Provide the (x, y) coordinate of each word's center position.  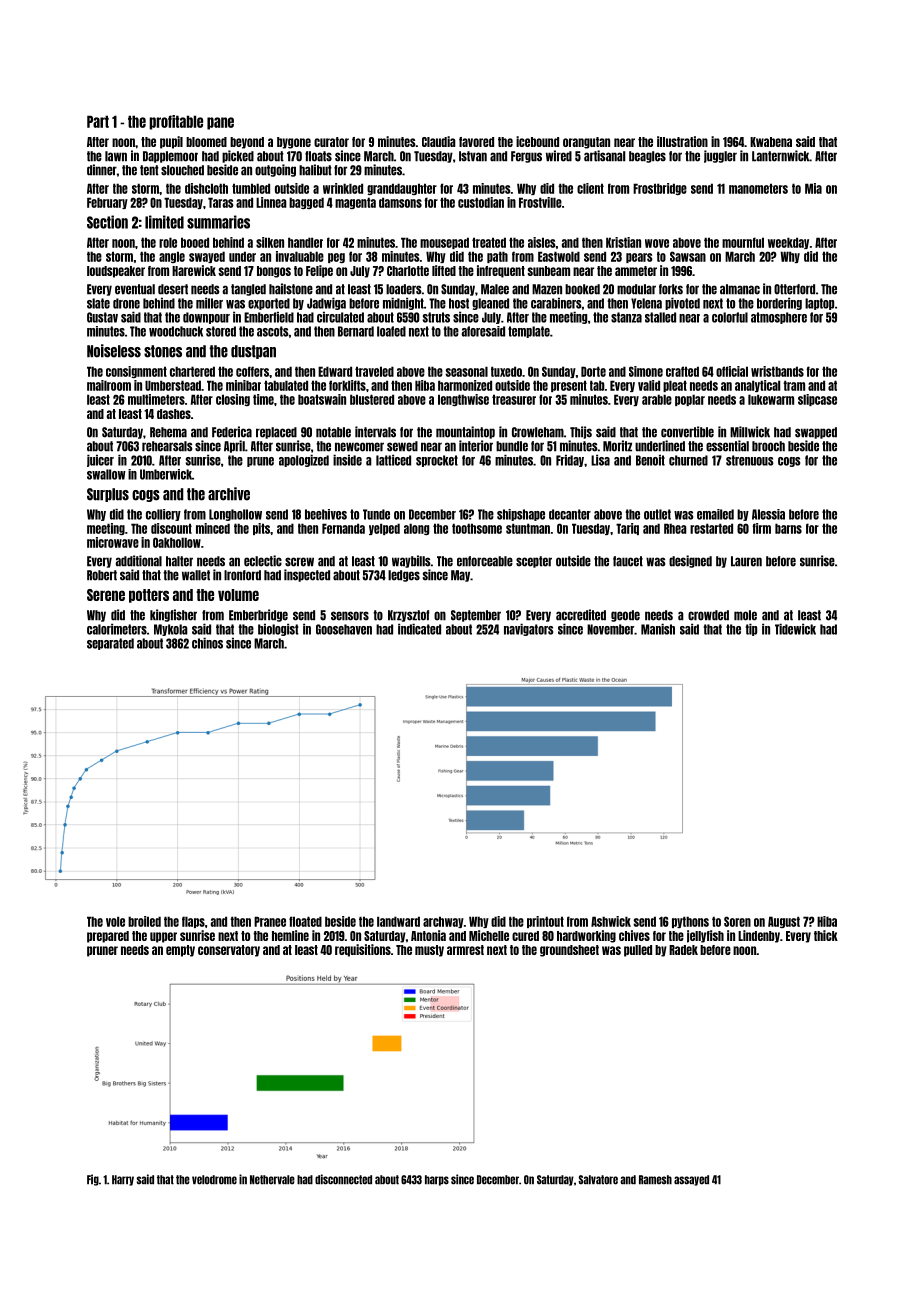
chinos (207, 643)
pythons (690, 922)
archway (443, 922)
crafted (682, 371)
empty (180, 951)
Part (98, 121)
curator (331, 142)
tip (751, 629)
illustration (682, 141)
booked (582, 289)
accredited (581, 615)
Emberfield (269, 317)
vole (115, 921)
